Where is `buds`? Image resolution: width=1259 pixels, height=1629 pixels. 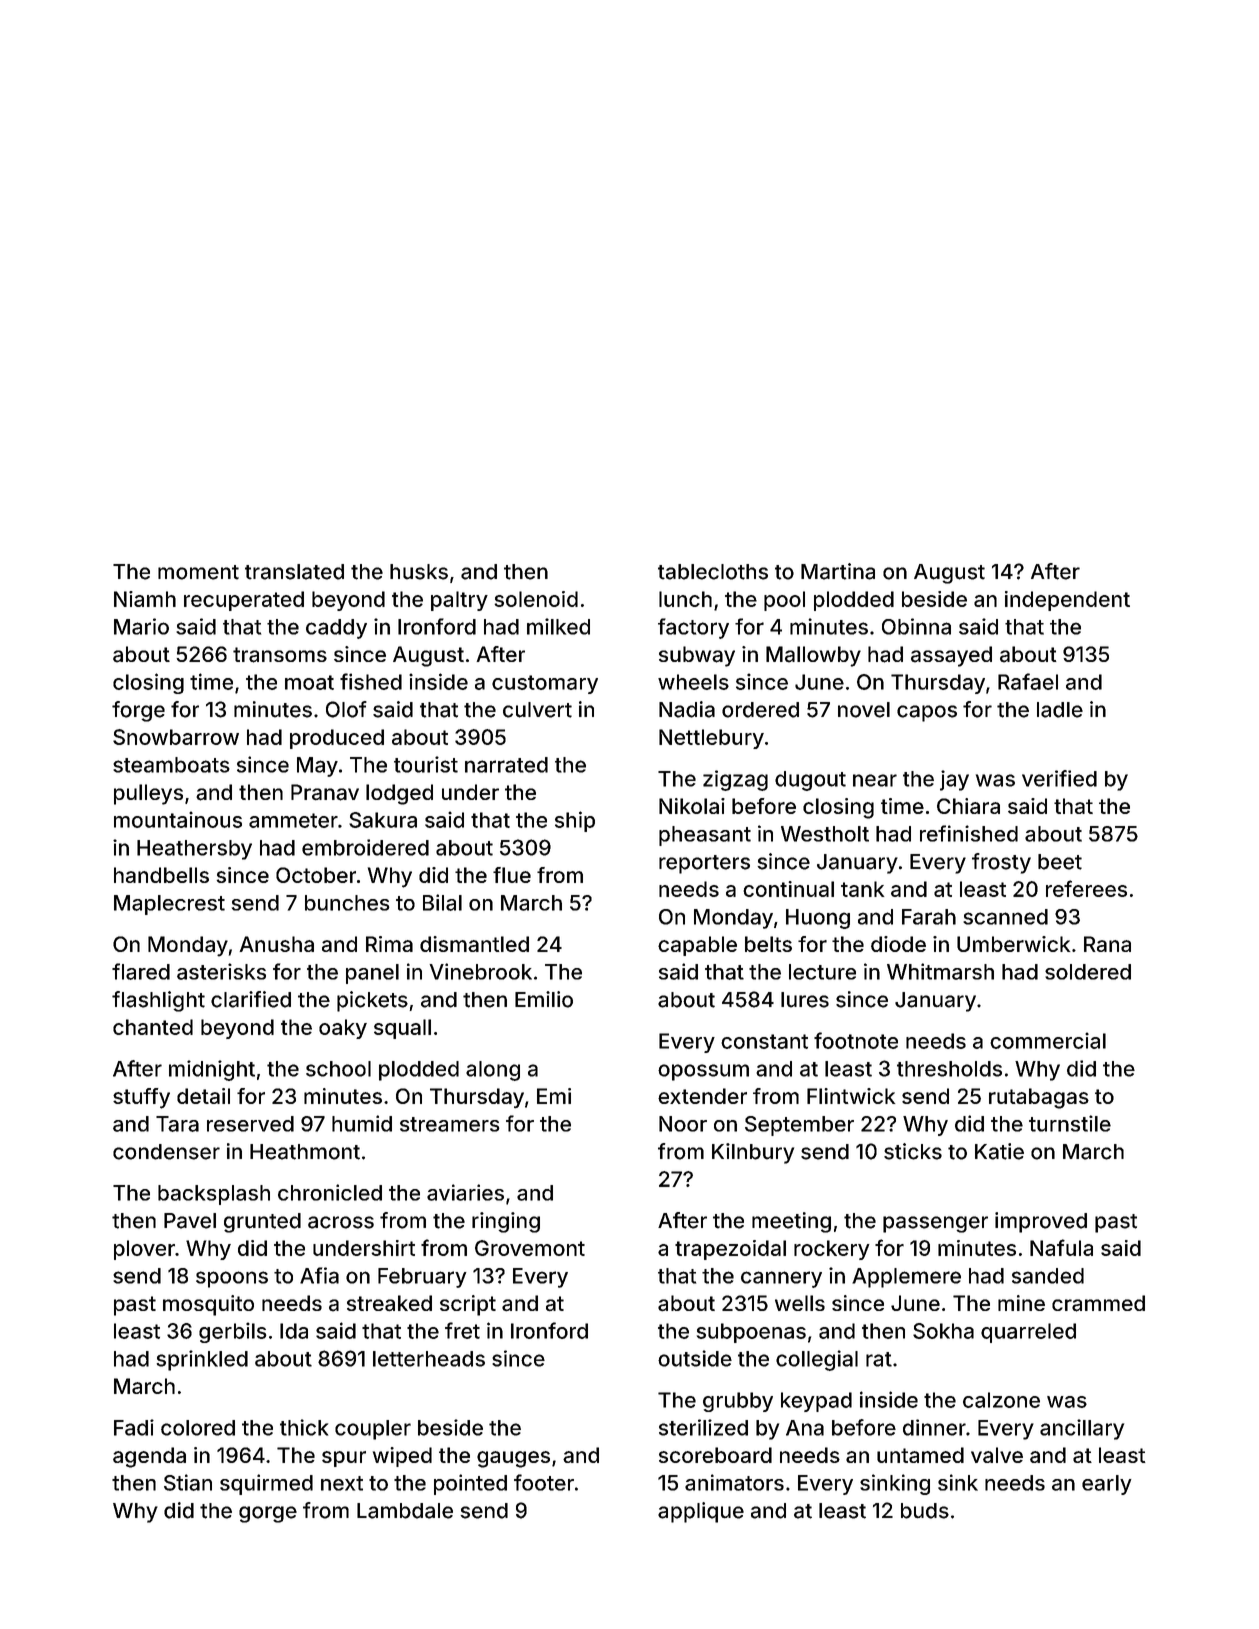
buds is located at coordinates (925, 1511).
